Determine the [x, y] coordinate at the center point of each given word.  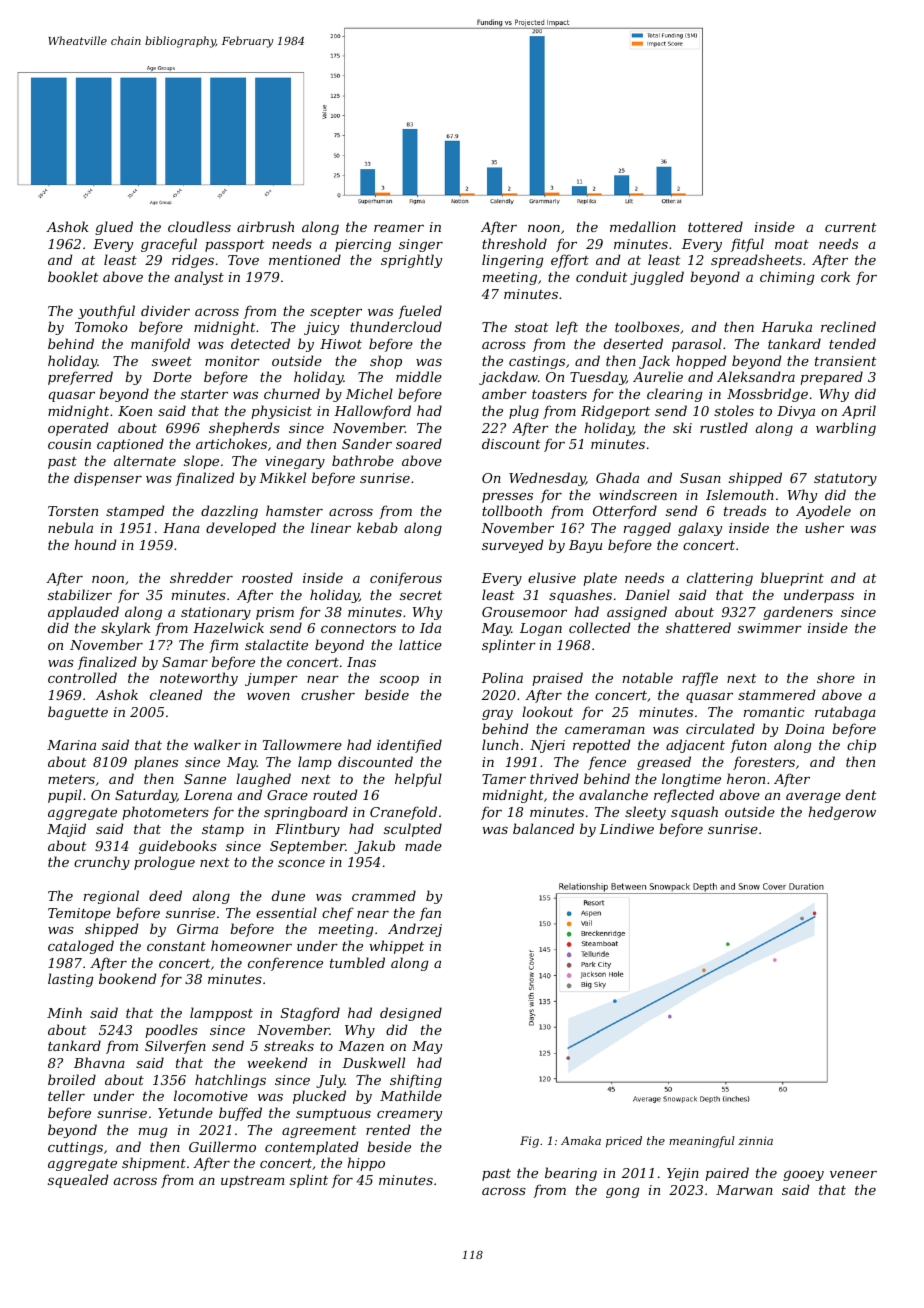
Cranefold [403, 813]
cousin [69, 444]
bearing [571, 1174]
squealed [78, 1181]
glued [114, 228]
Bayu [585, 546]
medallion [643, 226]
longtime [691, 780]
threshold [514, 243]
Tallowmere [302, 744]
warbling [846, 429]
